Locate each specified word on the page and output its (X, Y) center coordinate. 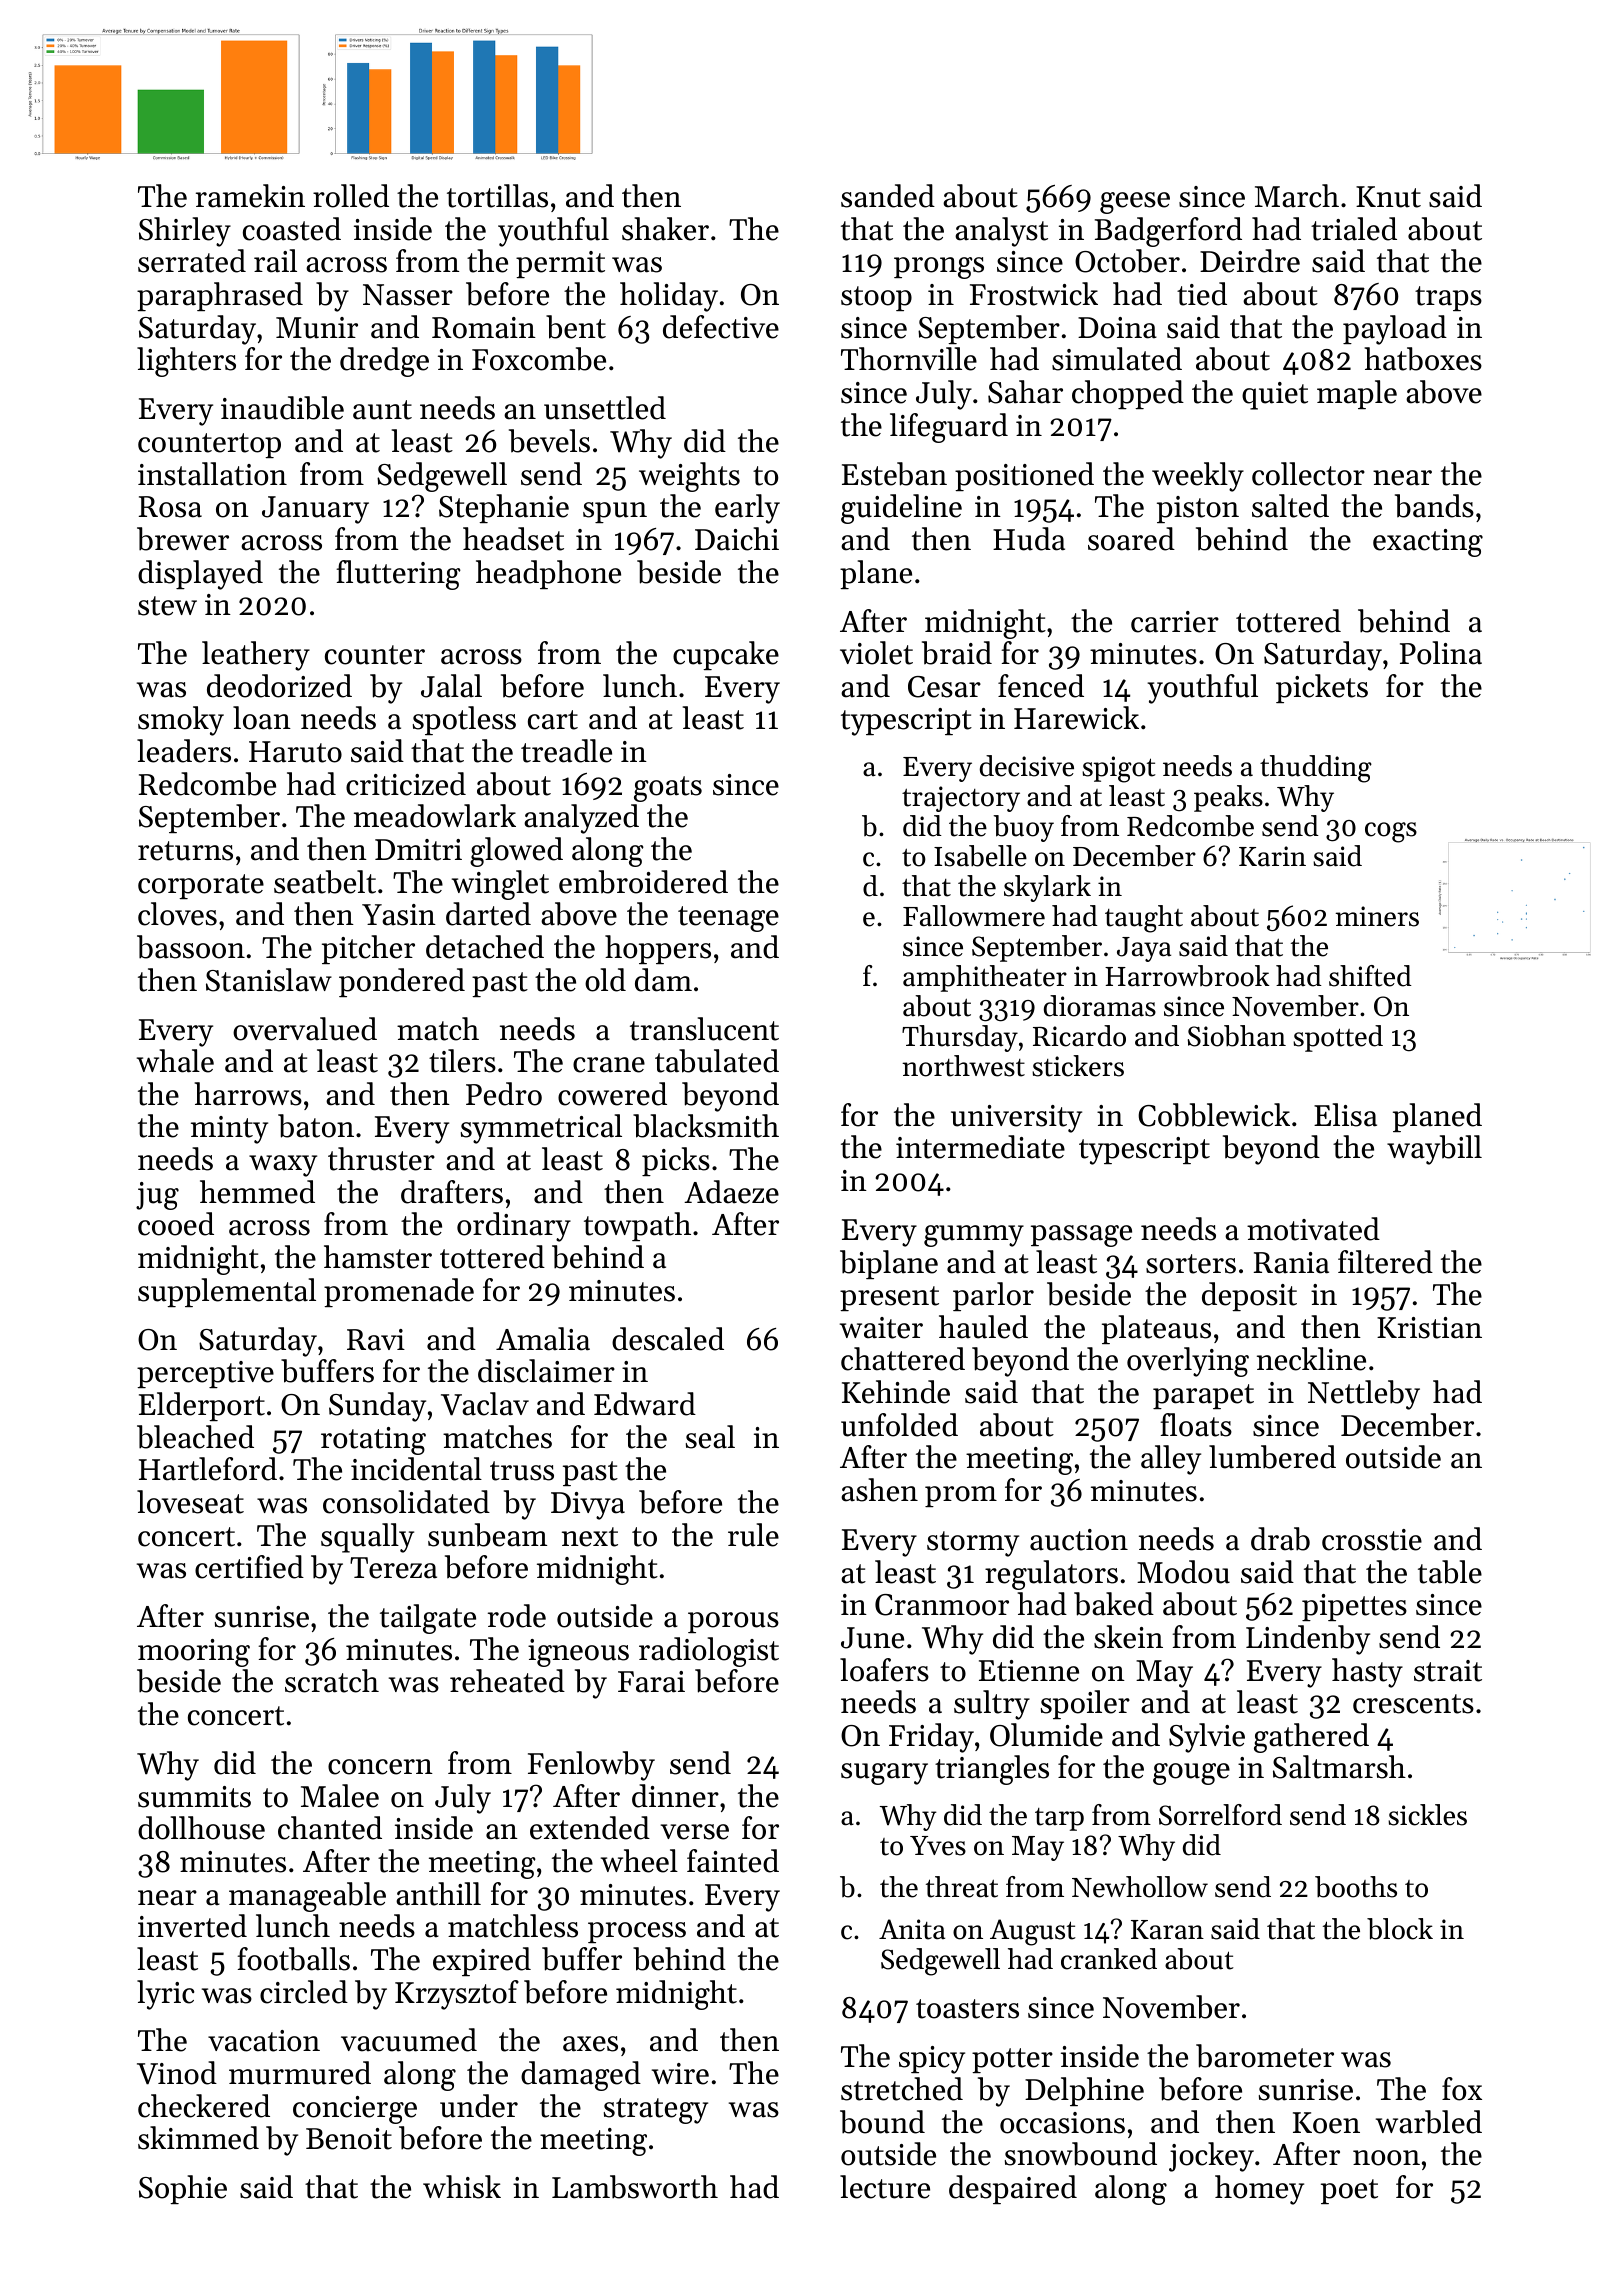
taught (1144, 919)
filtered (1385, 1262)
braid (957, 653)
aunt (382, 410)
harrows (248, 1094)
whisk (462, 2187)
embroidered (643, 882)
